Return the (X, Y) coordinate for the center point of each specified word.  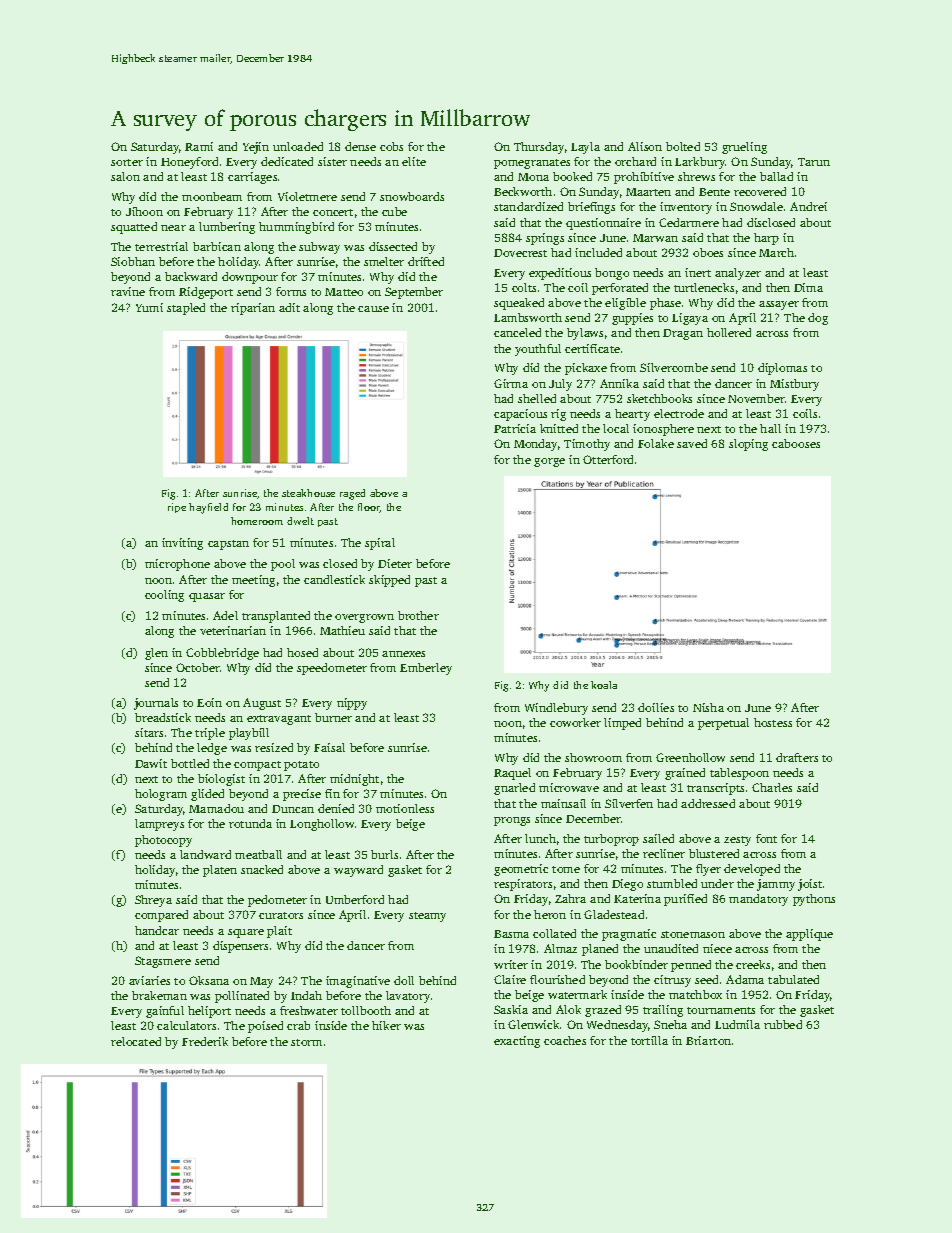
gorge (549, 462)
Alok (568, 1009)
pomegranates (532, 164)
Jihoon (144, 211)
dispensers (240, 947)
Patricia (515, 428)
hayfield (208, 508)
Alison (645, 146)
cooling (164, 596)
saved (692, 443)
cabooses (796, 443)
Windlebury (556, 709)
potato (301, 766)
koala (604, 685)
